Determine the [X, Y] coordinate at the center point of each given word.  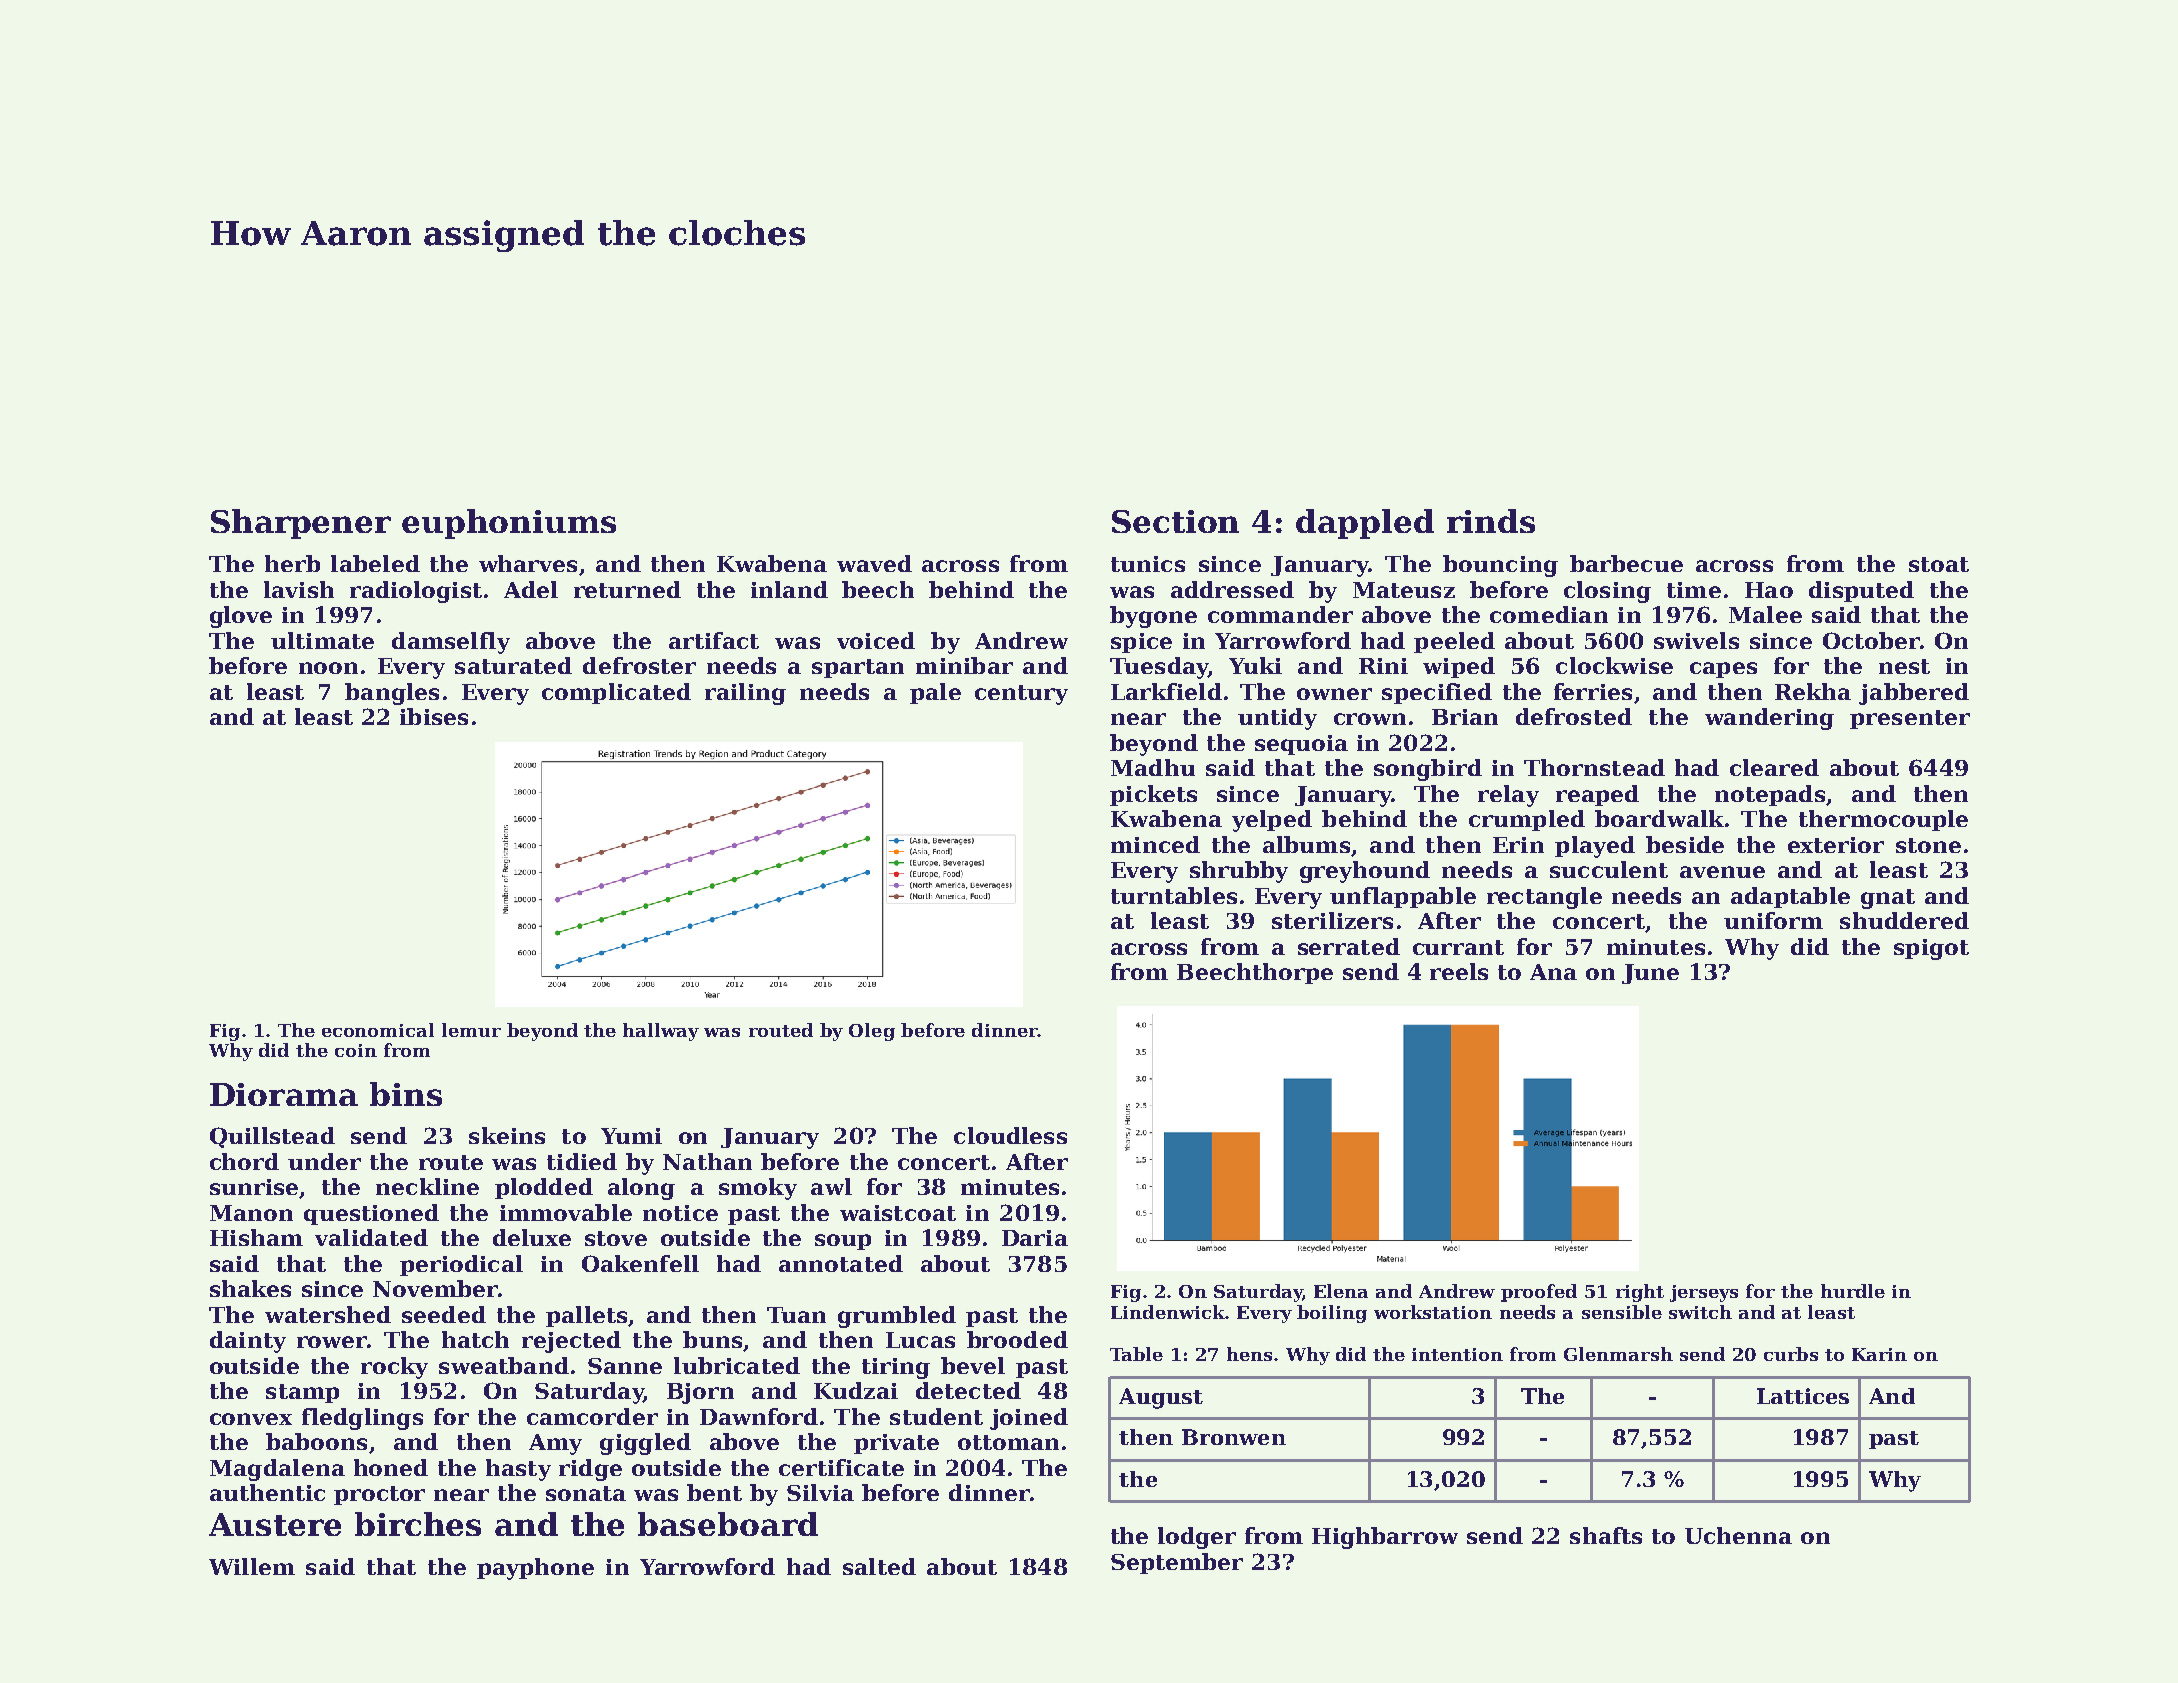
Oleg [872, 1032]
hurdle [1853, 1291]
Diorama [284, 1094]
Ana [1553, 972]
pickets [1153, 795]
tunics [1148, 564]
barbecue [1626, 563]
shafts [1606, 1535]
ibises [434, 716]
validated [371, 1237]
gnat [1888, 899]
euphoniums [509, 524]
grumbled [897, 1317]
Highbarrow [1385, 1538]
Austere [275, 1524]
